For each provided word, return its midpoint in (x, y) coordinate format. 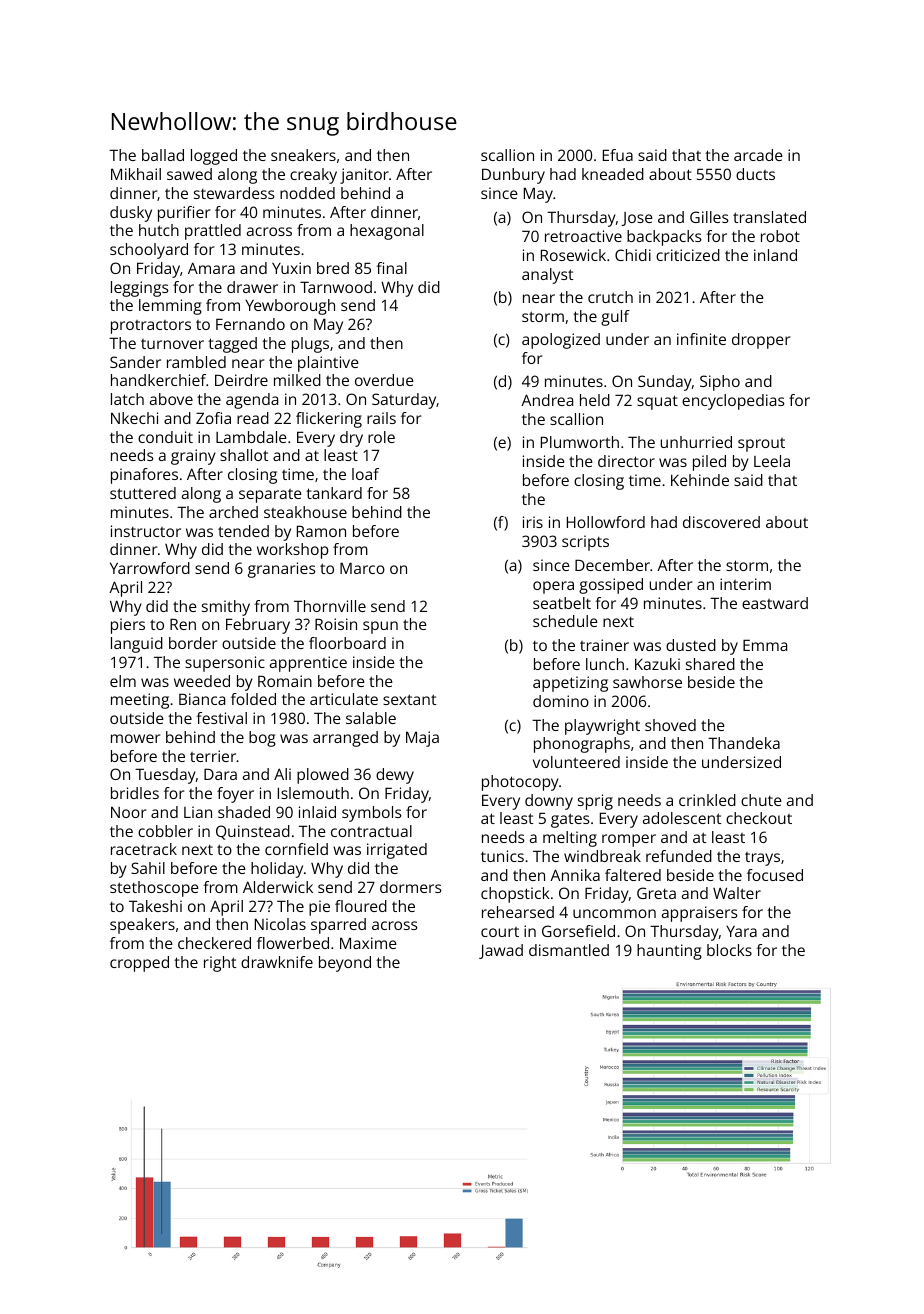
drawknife (277, 962)
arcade (758, 155)
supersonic (225, 664)
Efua (618, 155)
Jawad (501, 951)
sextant (409, 699)
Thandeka (744, 743)
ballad (163, 155)
